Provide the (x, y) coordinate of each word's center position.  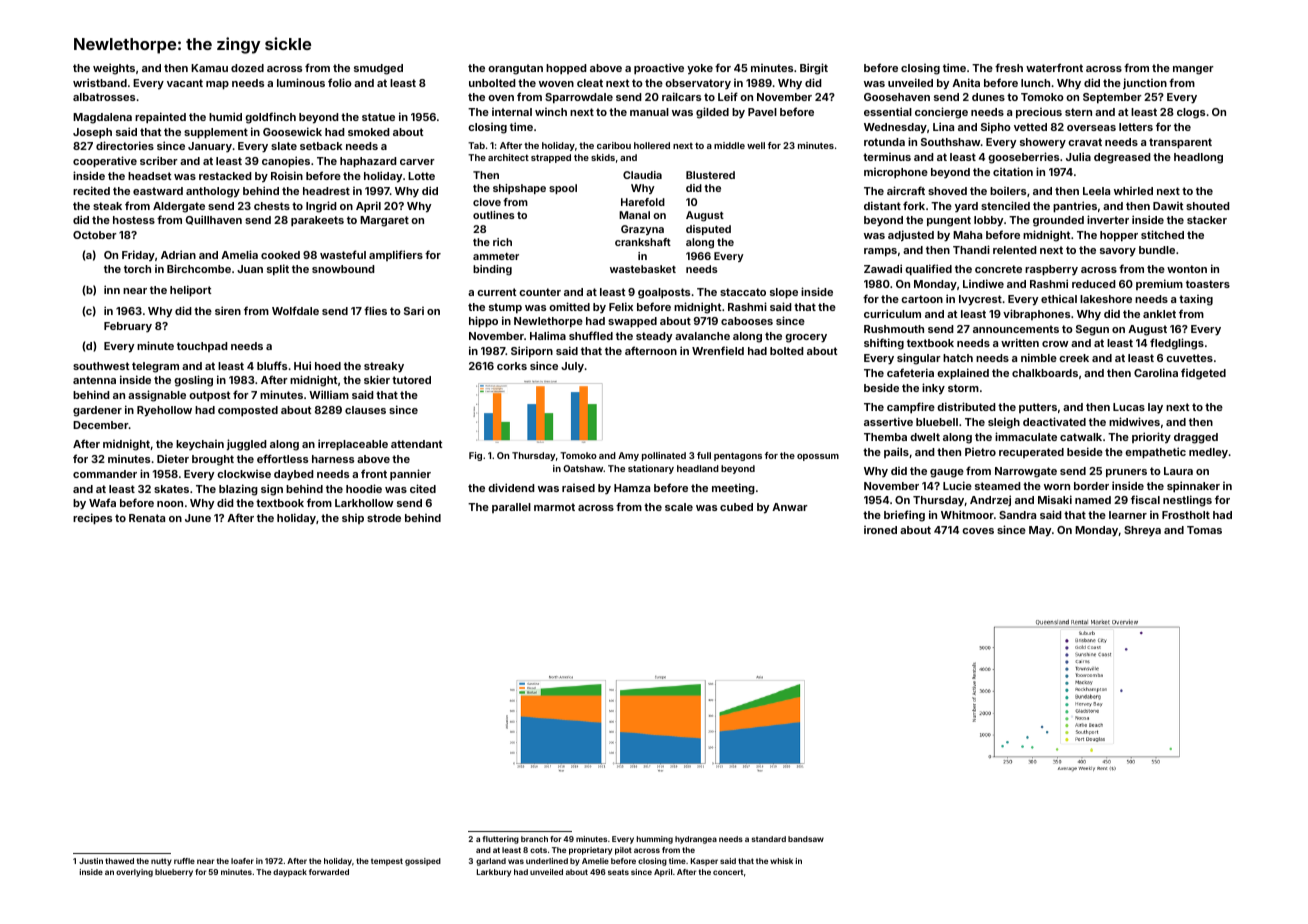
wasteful (343, 254)
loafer (242, 861)
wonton (1187, 269)
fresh (1009, 67)
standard (769, 839)
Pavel (762, 112)
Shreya (1142, 531)
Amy (628, 456)
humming (654, 840)
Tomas (1204, 530)
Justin (91, 861)
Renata (147, 518)
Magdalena (102, 118)
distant (882, 205)
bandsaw (806, 839)
